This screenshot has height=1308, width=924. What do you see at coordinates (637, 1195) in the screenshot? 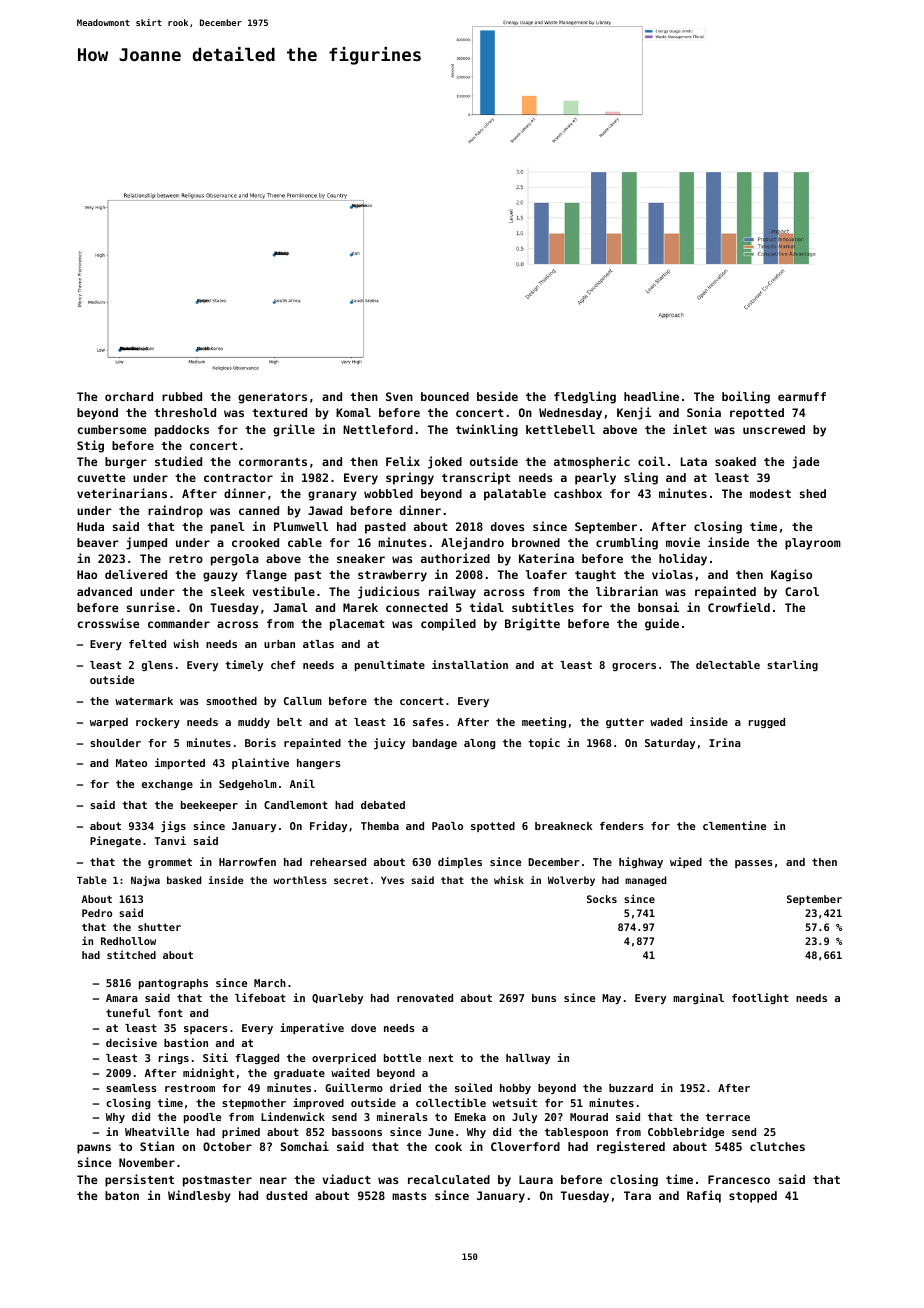
I see `Tara` at bounding box center [637, 1195].
